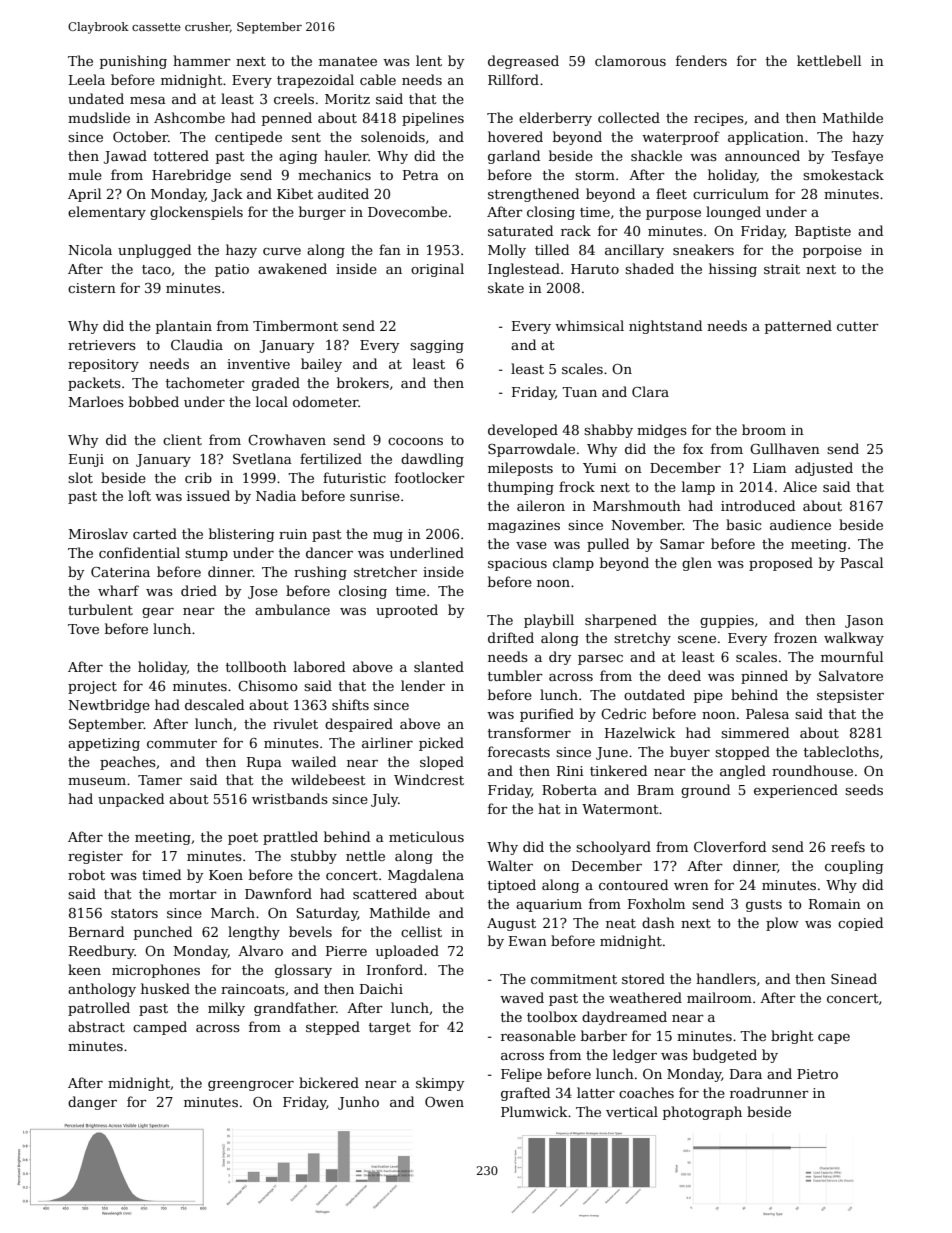 The image size is (952, 1233). What do you see at coordinates (829, 60) in the image?
I see `kettlebell` at bounding box center [829, 60].
